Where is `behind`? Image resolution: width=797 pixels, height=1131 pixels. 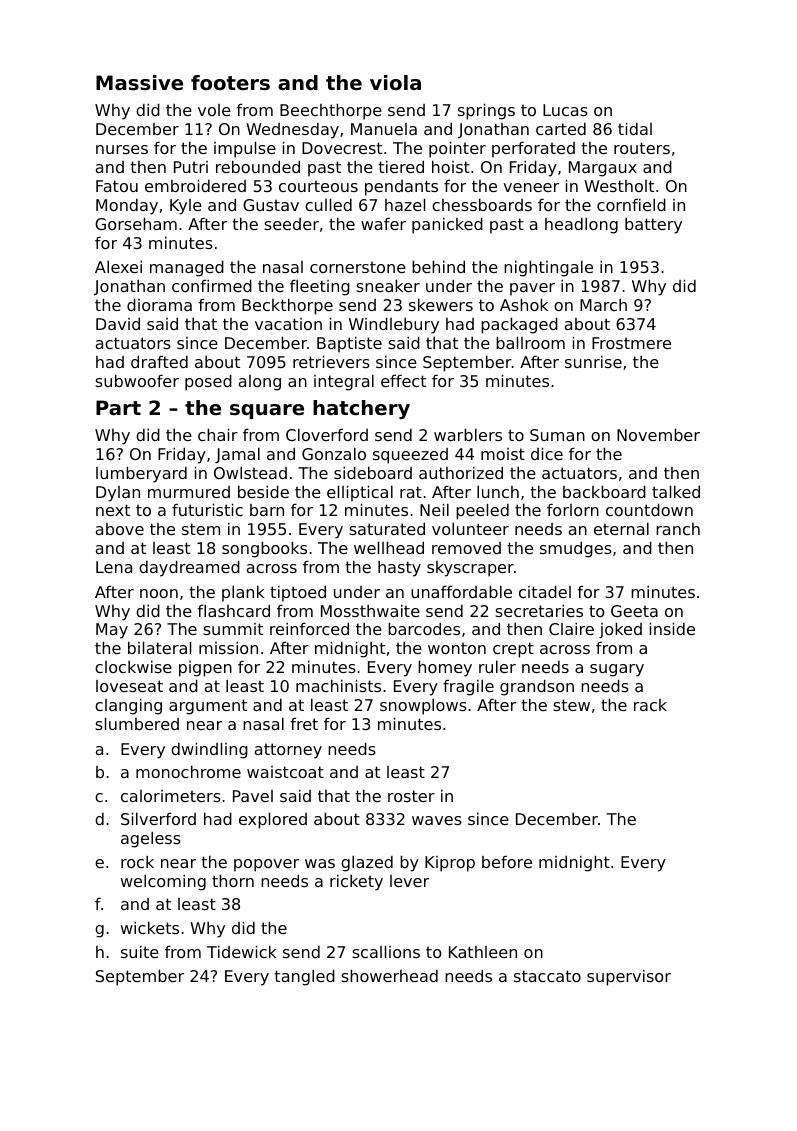 behind is located at coordinates (438, 266).
